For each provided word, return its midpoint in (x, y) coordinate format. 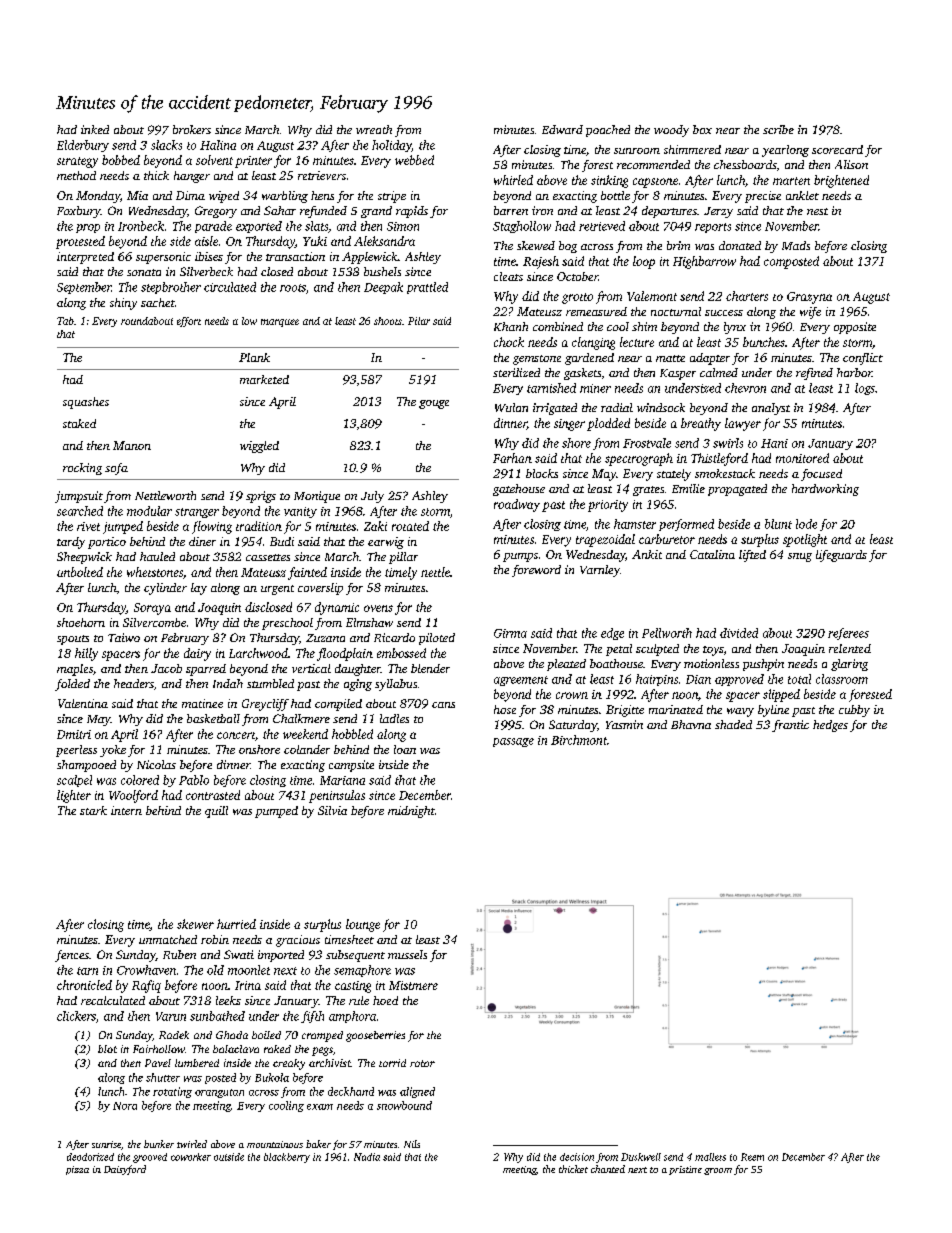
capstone (655, 183)
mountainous (275, 1144)
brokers (192, 129)
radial (617, 407)
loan (405, 749)
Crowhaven (146, 970)
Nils (412, 1144)
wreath (374, 129)
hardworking (825, 490)
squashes (86, 403)
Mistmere (413, 985)
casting (353, 987)
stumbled (270, 683)
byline (773, 711)
